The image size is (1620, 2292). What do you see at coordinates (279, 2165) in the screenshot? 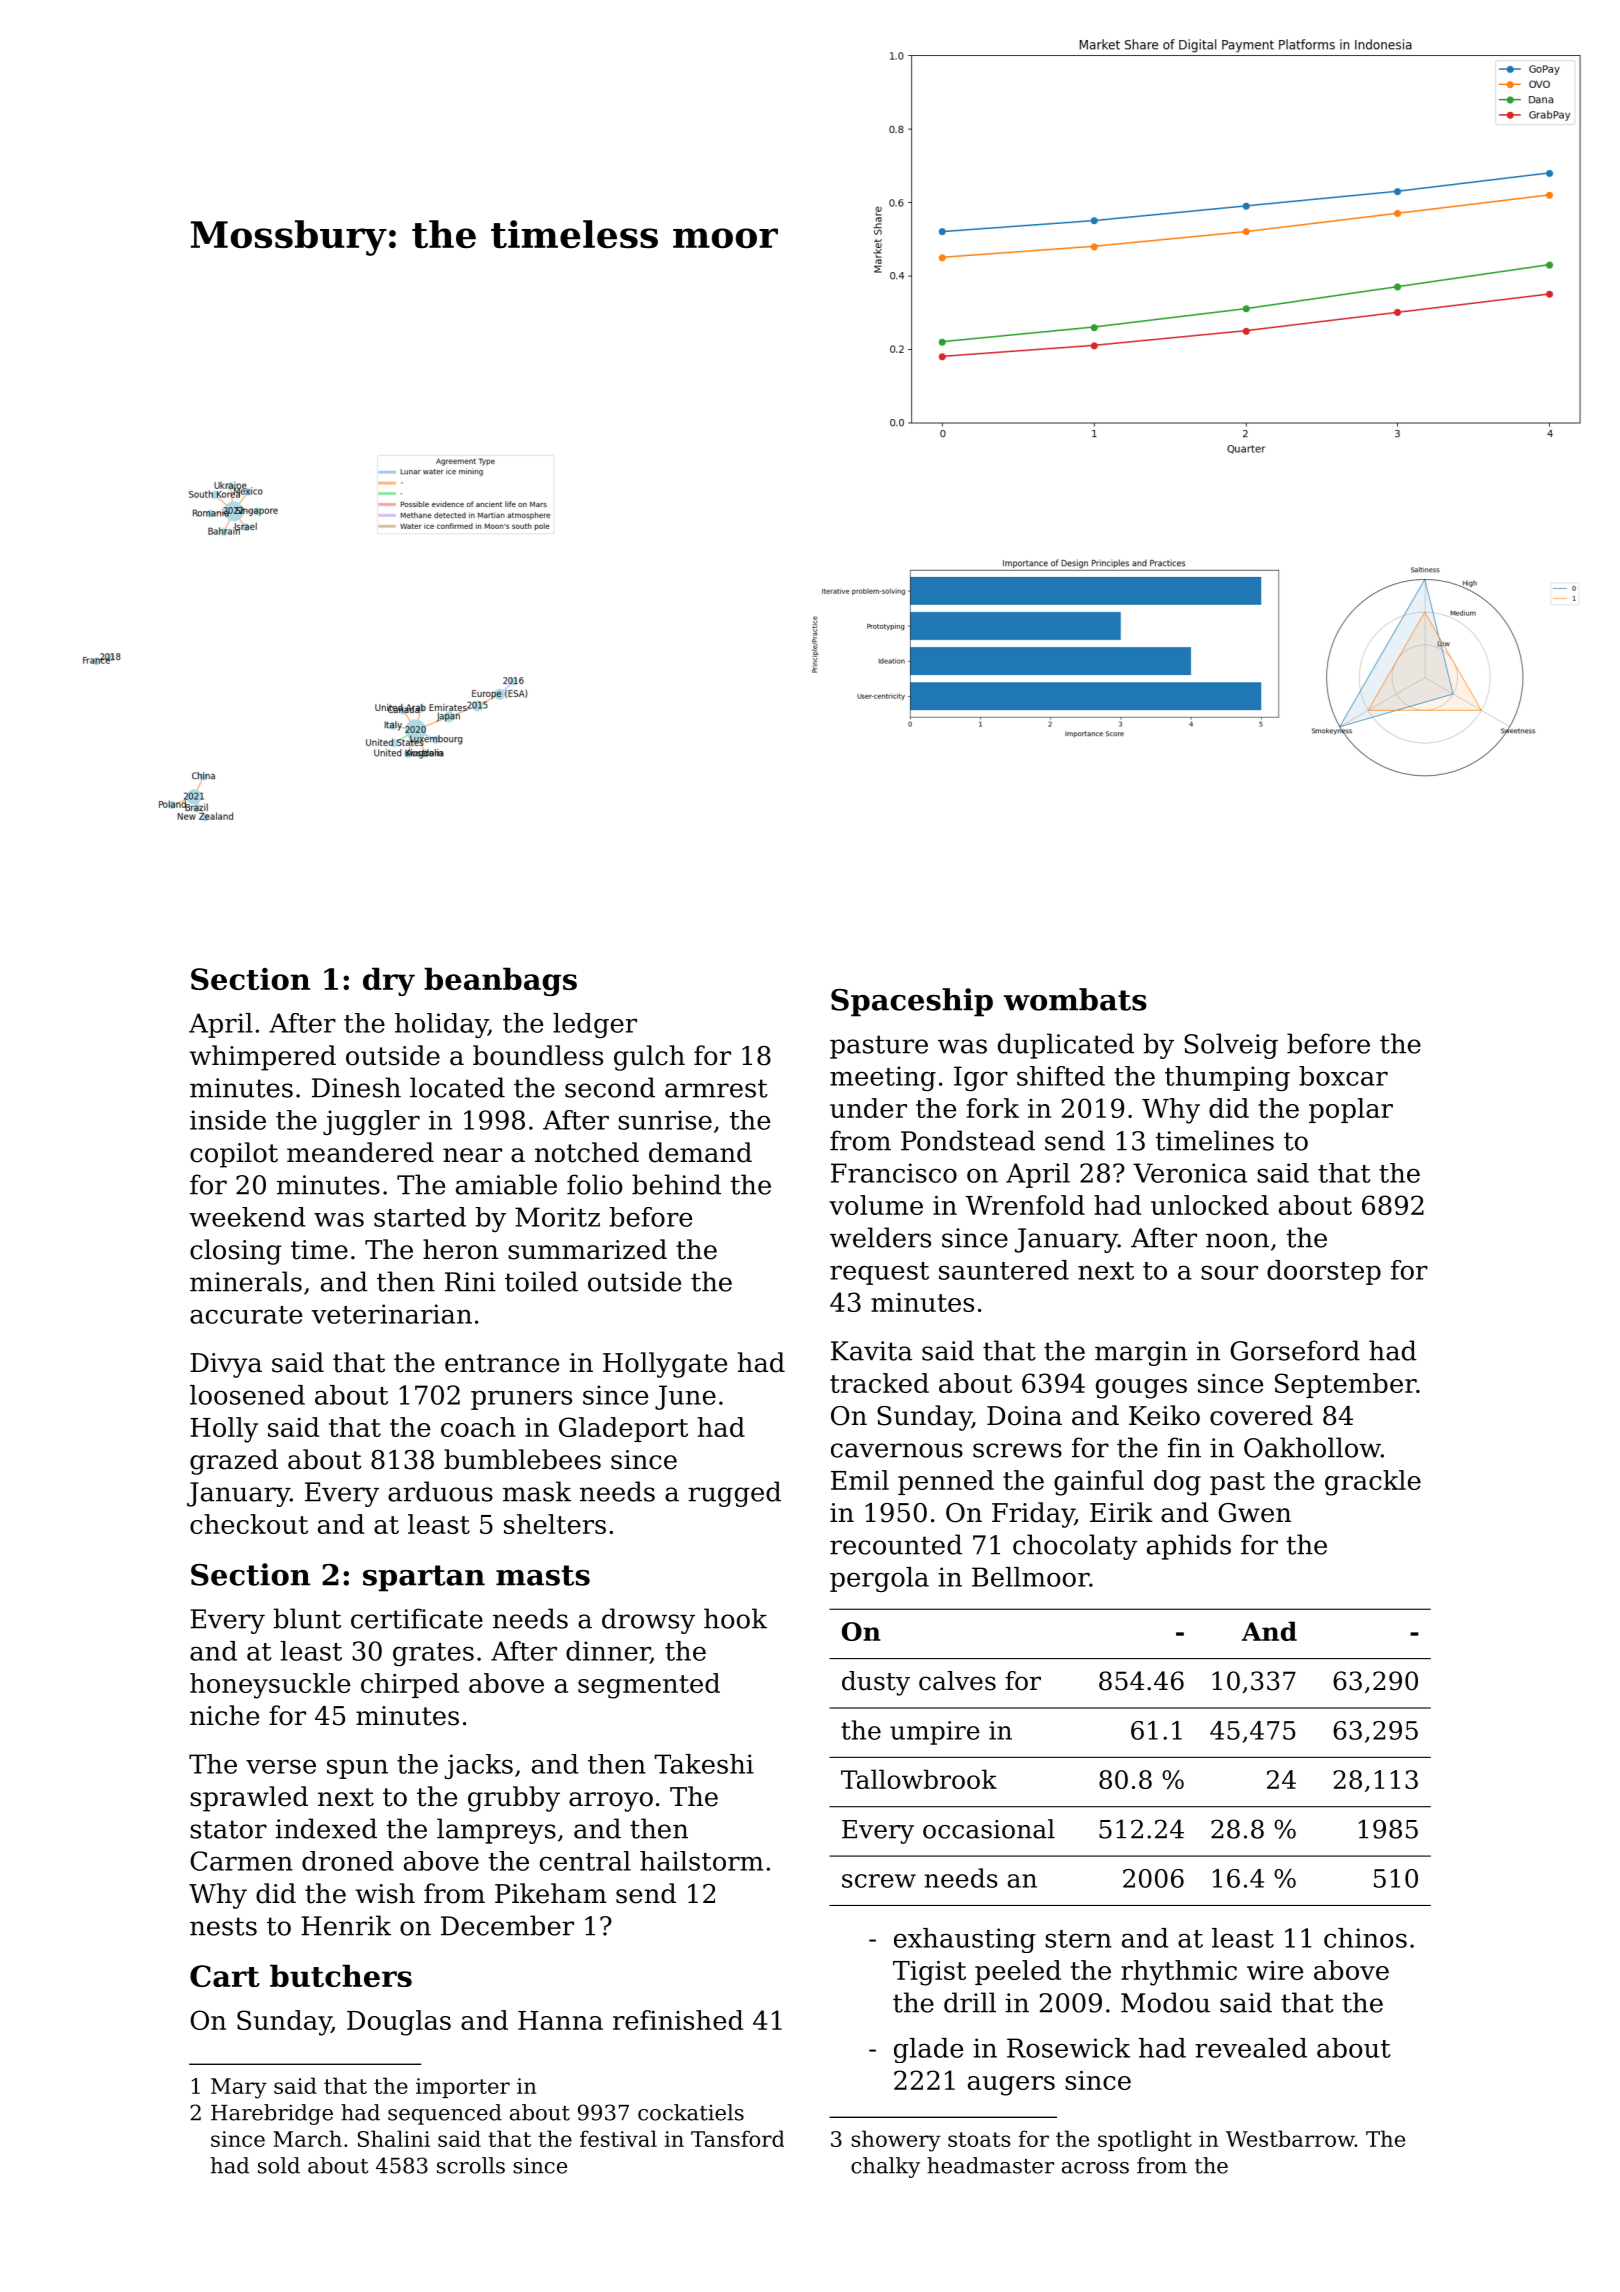
I see `sold` at bounding box center [279, 2165].
